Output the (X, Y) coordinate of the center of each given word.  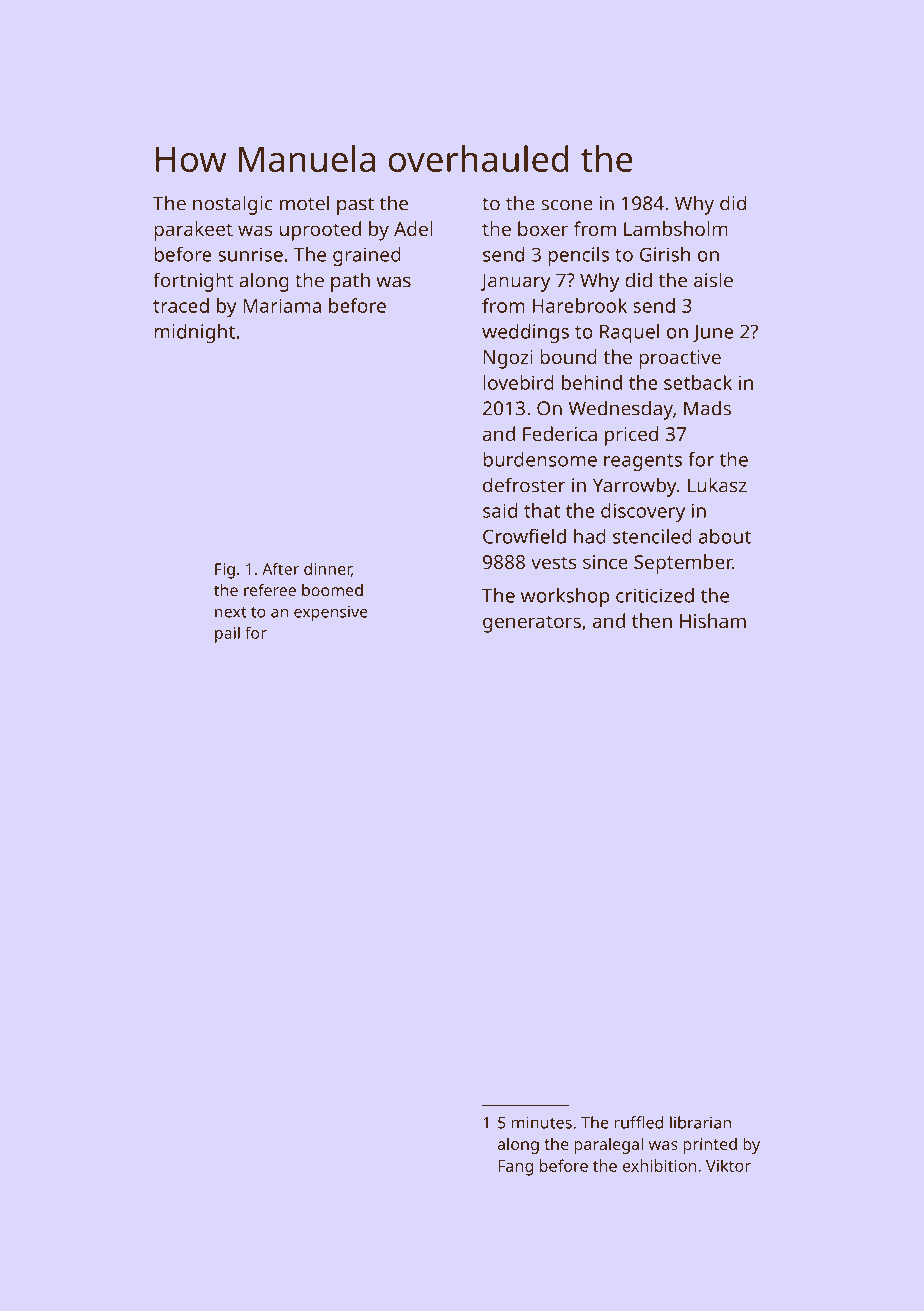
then (652, 620)
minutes (542, 1122)
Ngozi (508, 359)
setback (698, 382)
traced (181, 305)
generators (532, 624)
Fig (225, 571)
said (500, 510)
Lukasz (717, 485)
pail (227, 634)
